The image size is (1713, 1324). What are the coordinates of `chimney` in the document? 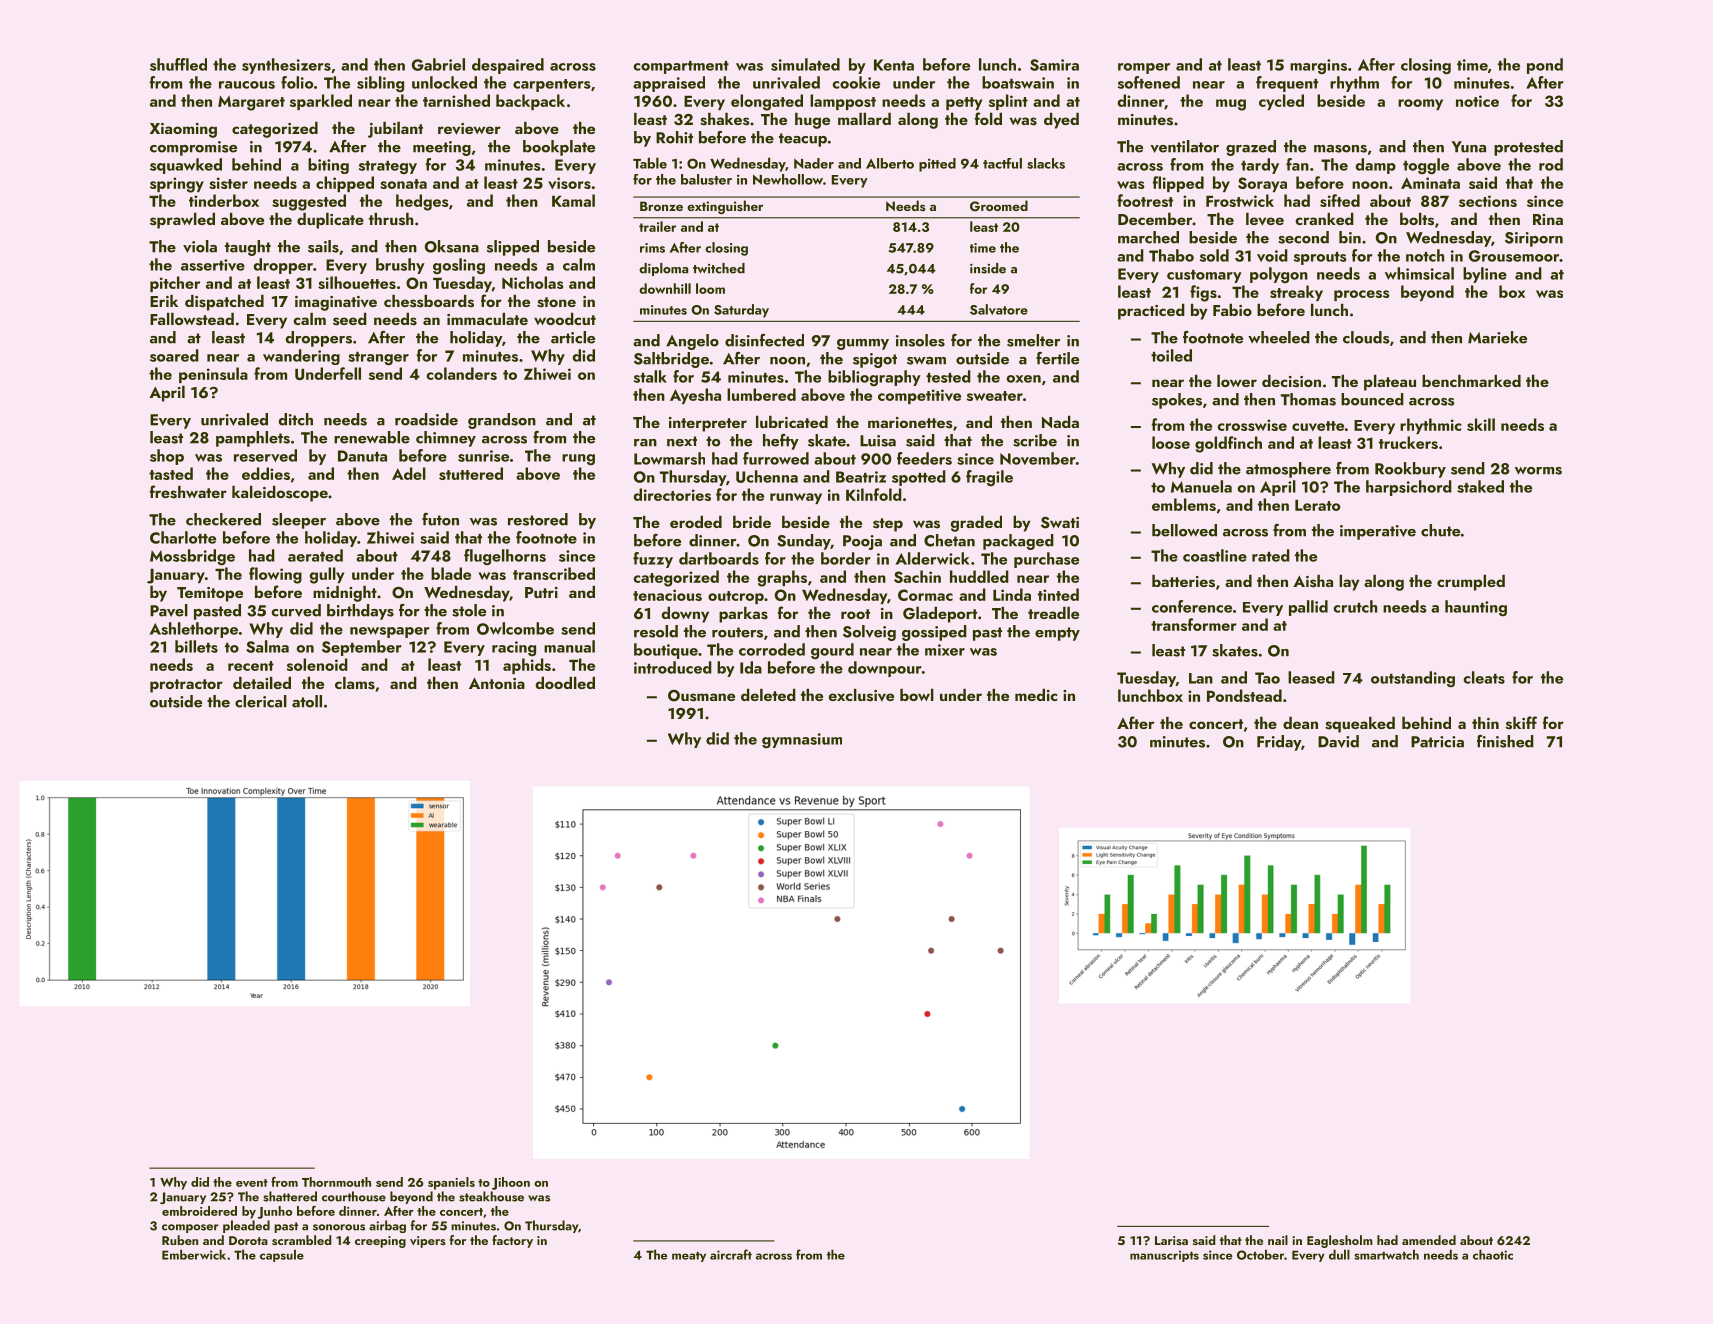 It's located at (446, 439).
